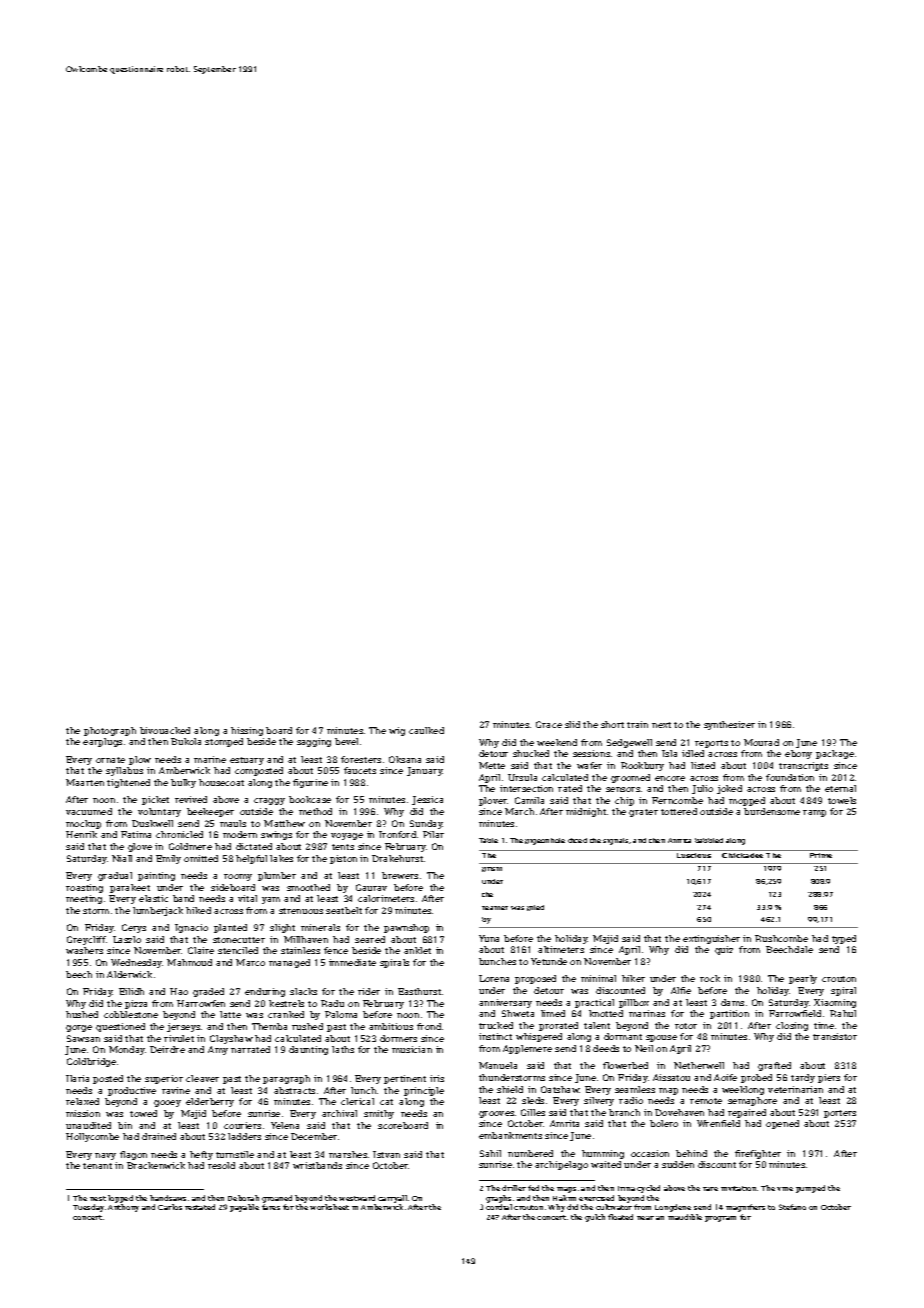 The width and height of the image is (924, 1308). What do you see at coordinates (200, 1207) in the image?
I see `restated` at bounding box center [200, 1207].
